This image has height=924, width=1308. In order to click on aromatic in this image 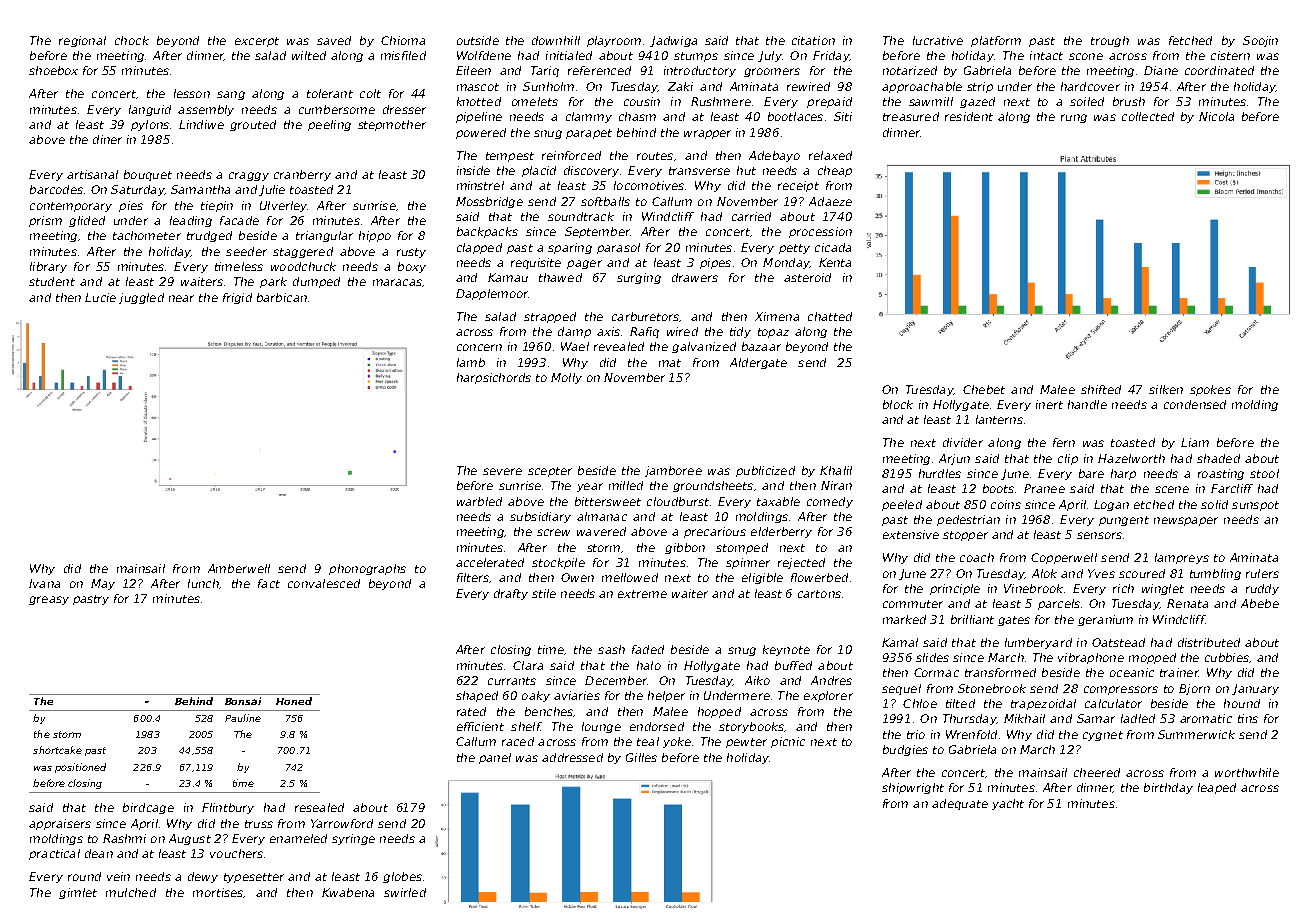, I will do `click(1206, 718)`.
